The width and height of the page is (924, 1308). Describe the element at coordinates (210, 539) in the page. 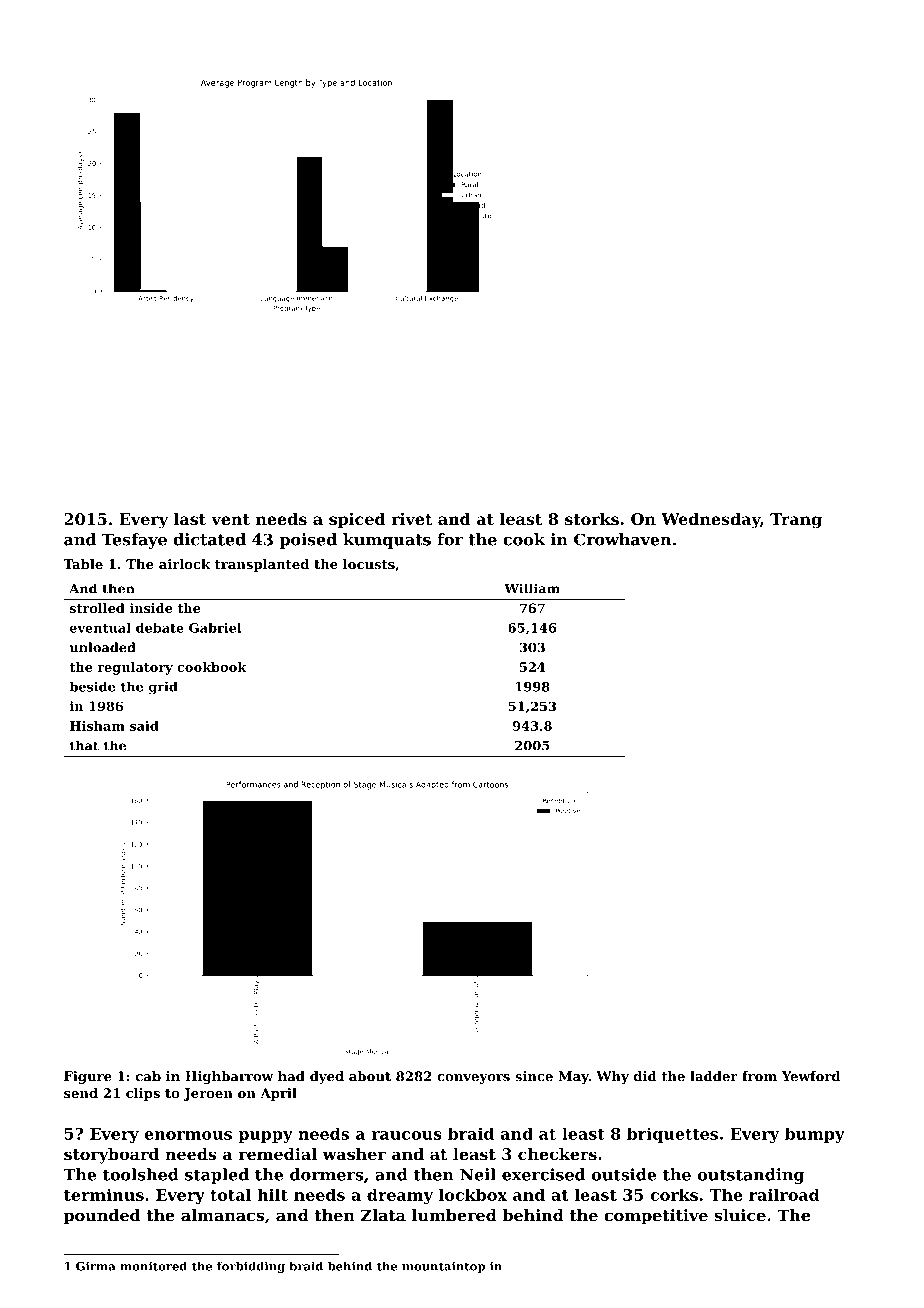

I see `dictated` at that location.
